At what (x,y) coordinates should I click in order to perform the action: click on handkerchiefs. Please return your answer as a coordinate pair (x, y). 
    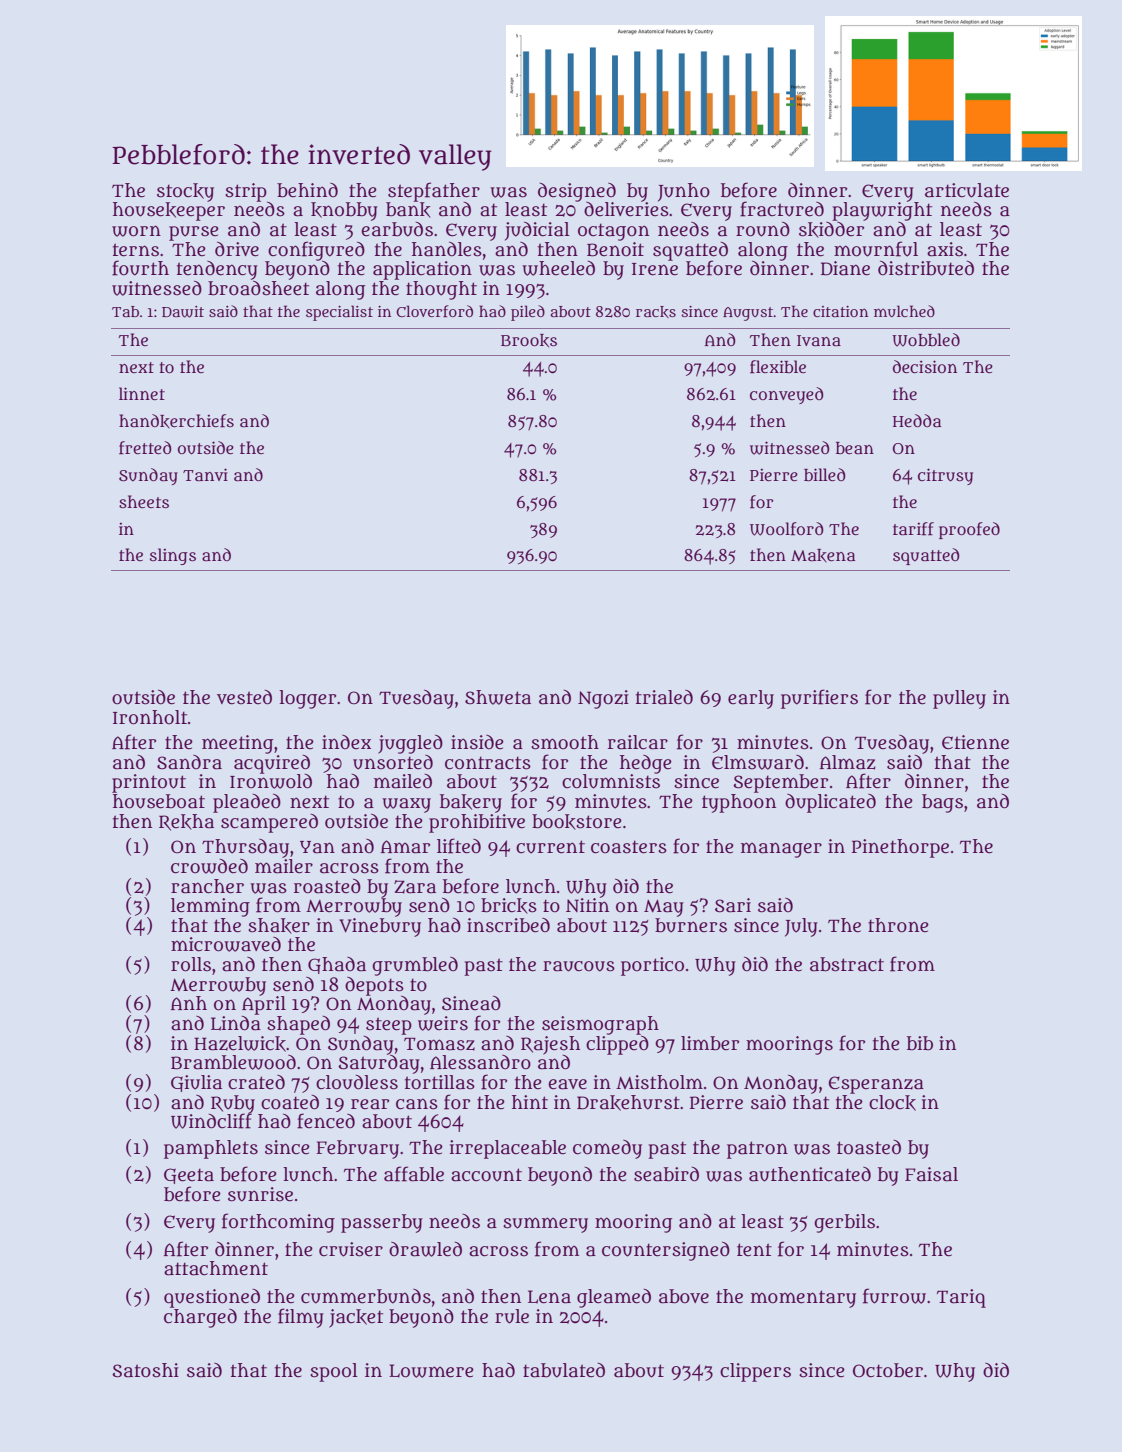
    Looking at the image, I should click on (176, 421).
